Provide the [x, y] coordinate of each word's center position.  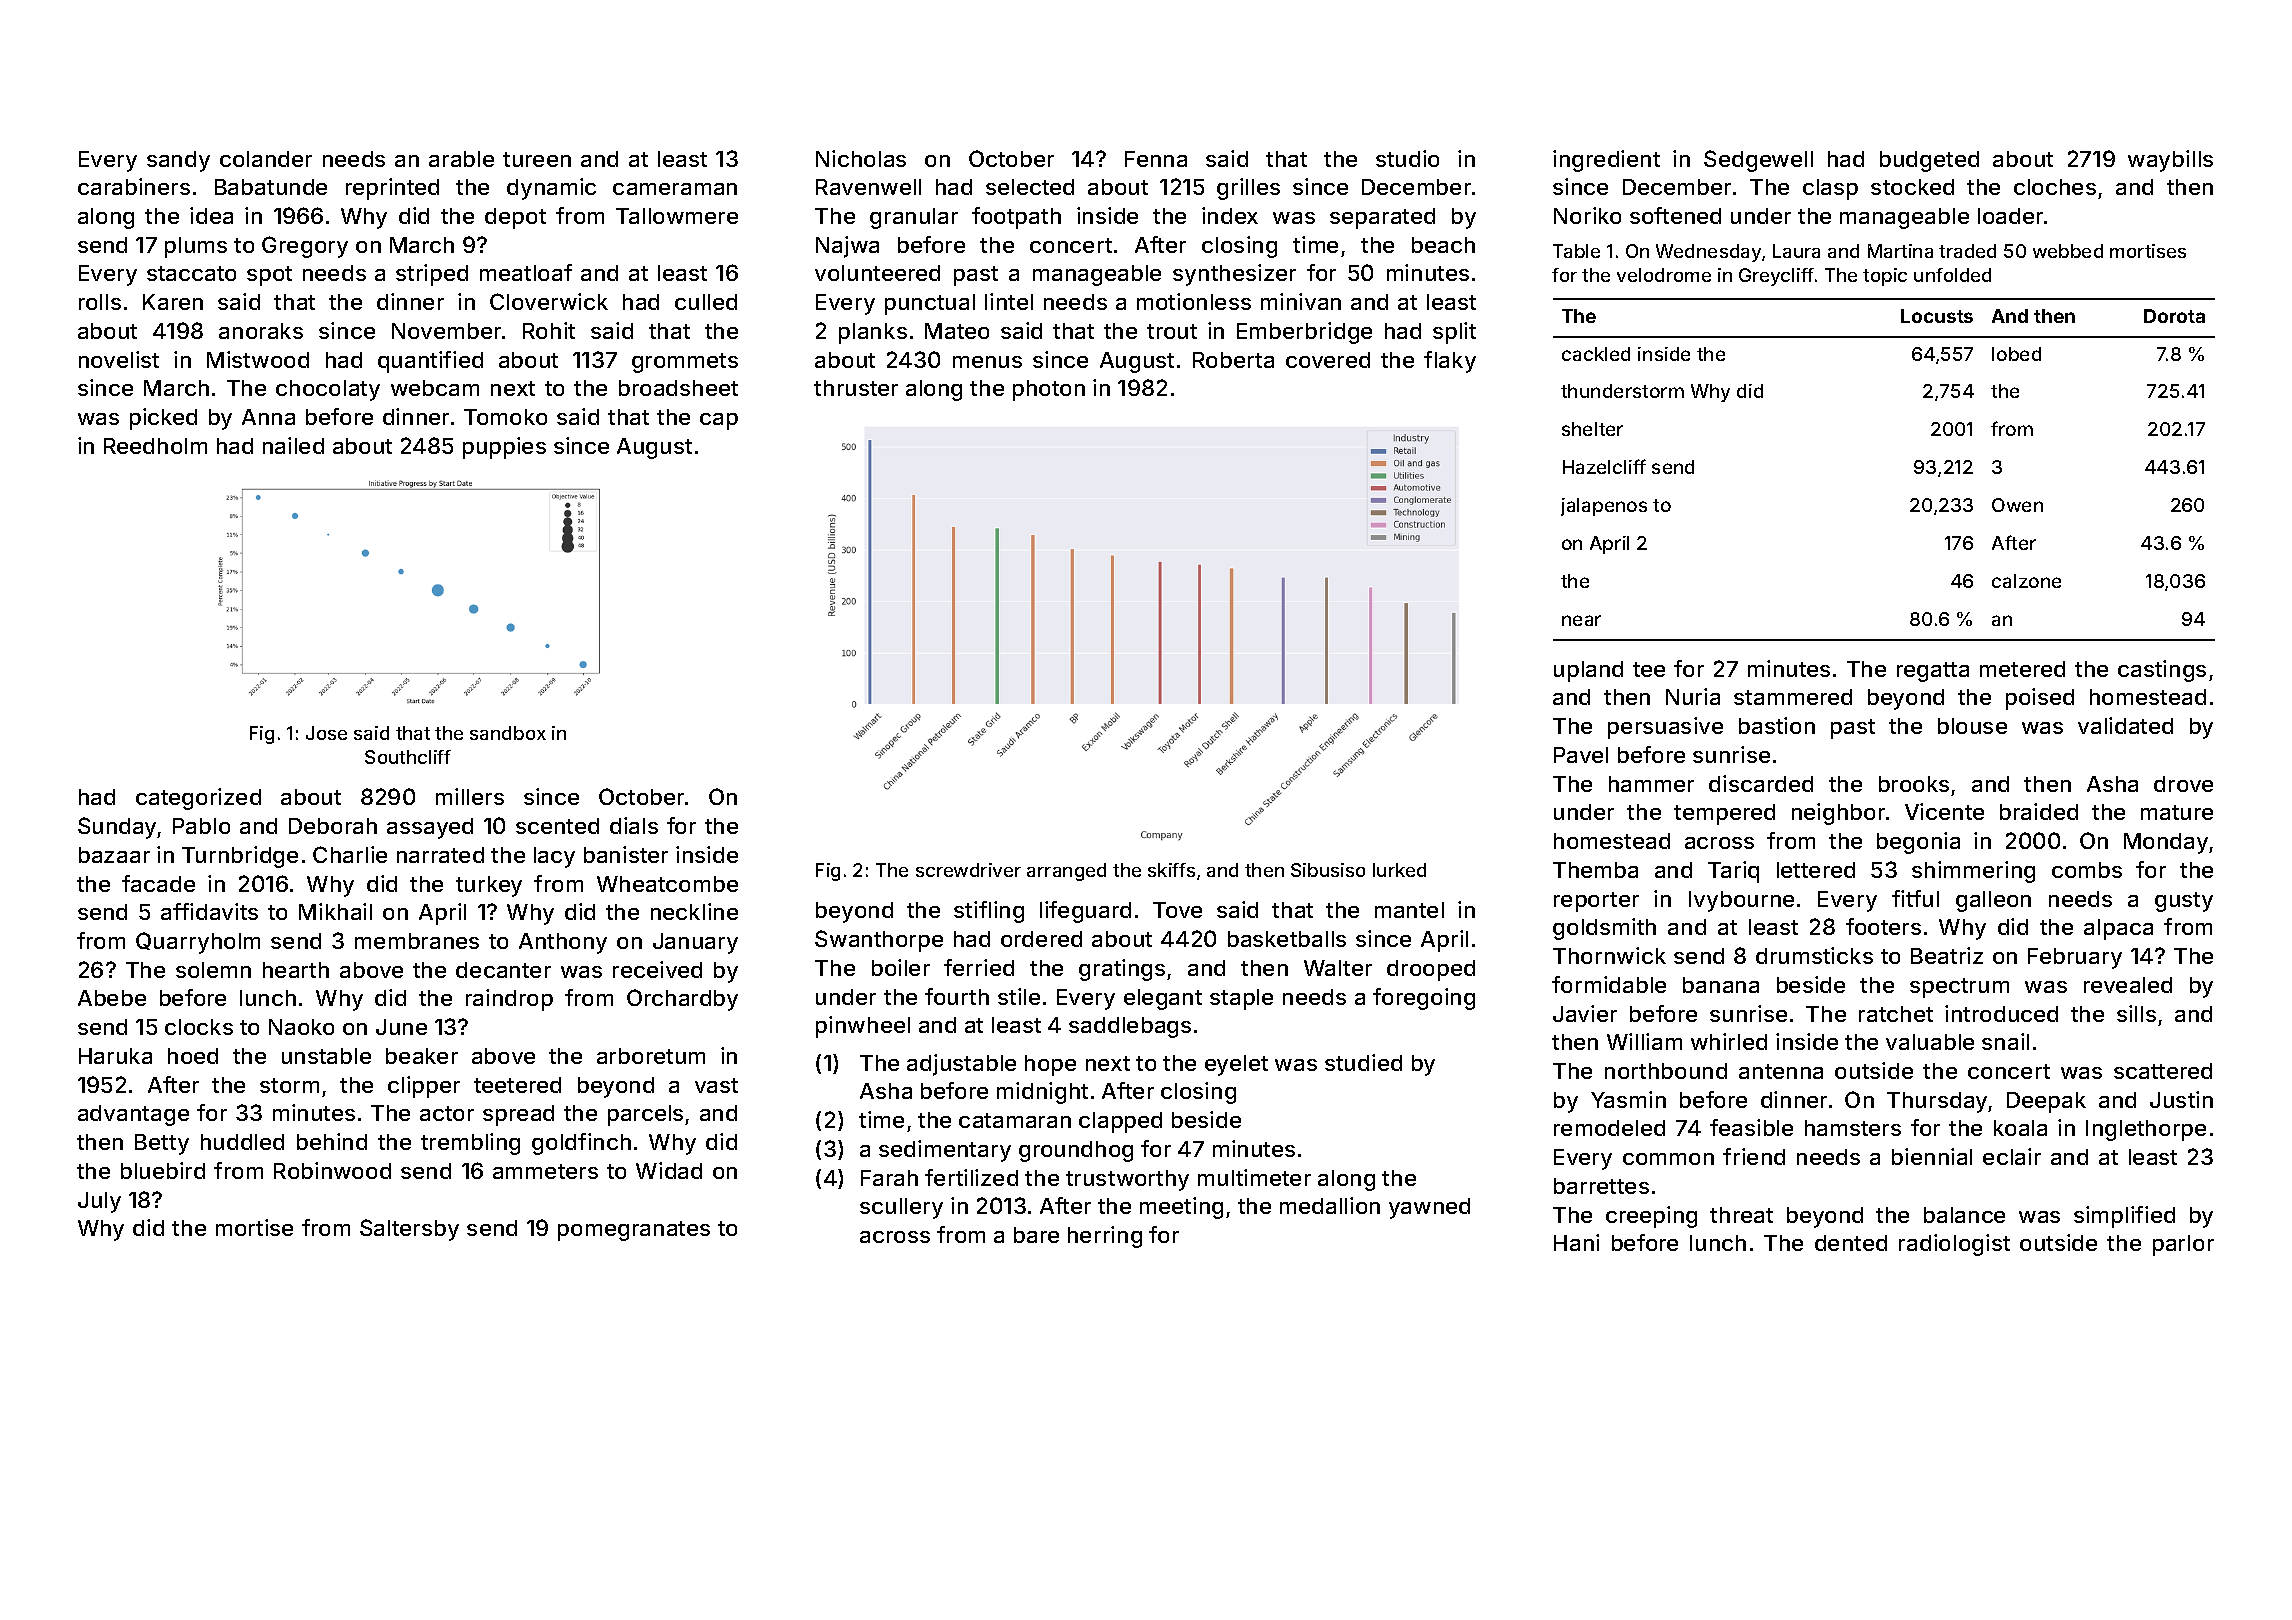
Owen [2017, 505]
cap [719, 421]
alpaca [2118, 929]
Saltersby [409, 1230]
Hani [1576, 1242]
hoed [193, 1056]
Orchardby [682, 1000]
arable [461, 159]
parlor [2183, 1245]
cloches [2055, 187]
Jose [326, 733]
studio [1407, 158]
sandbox [508, 733]
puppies [504, 448]
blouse [1972, 726]
